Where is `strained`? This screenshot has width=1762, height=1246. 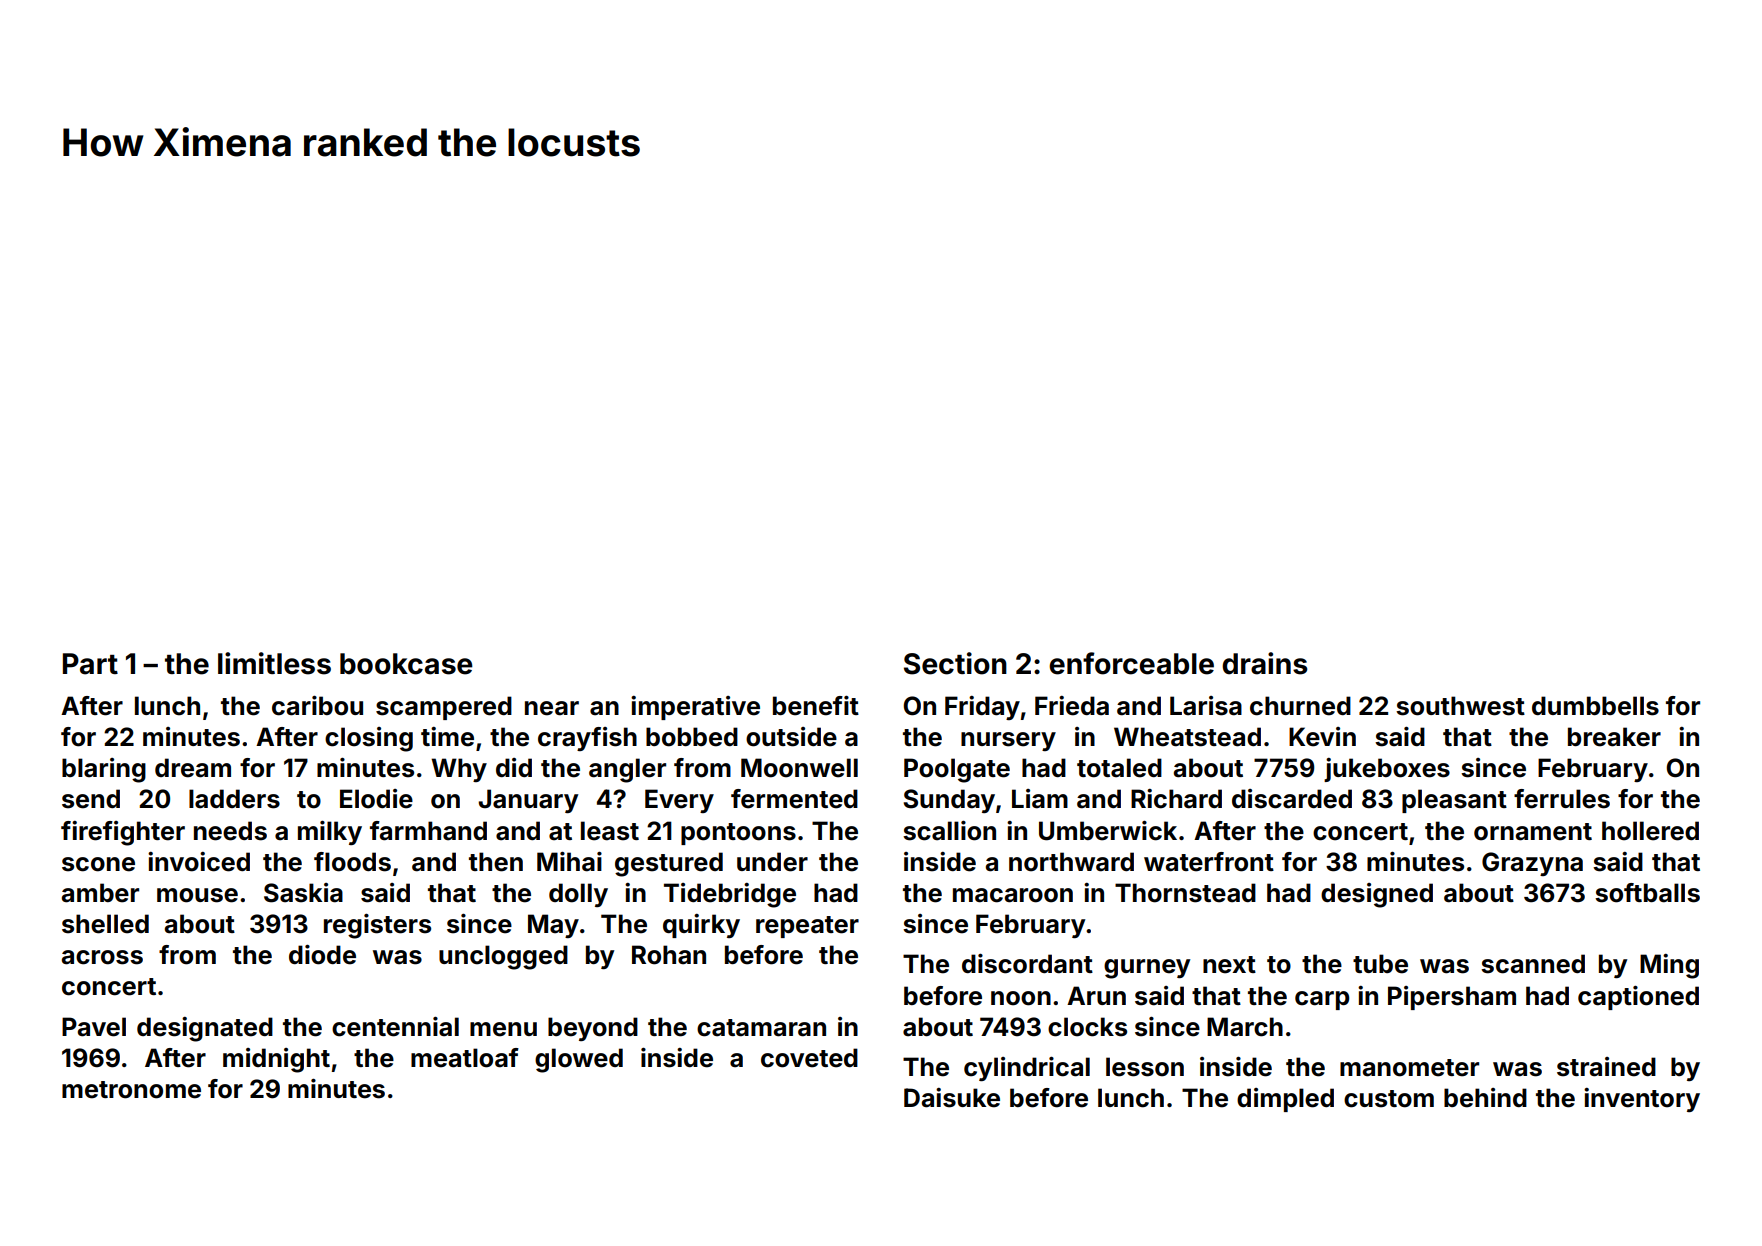
strained is located at coordinates (1606, 1067).
